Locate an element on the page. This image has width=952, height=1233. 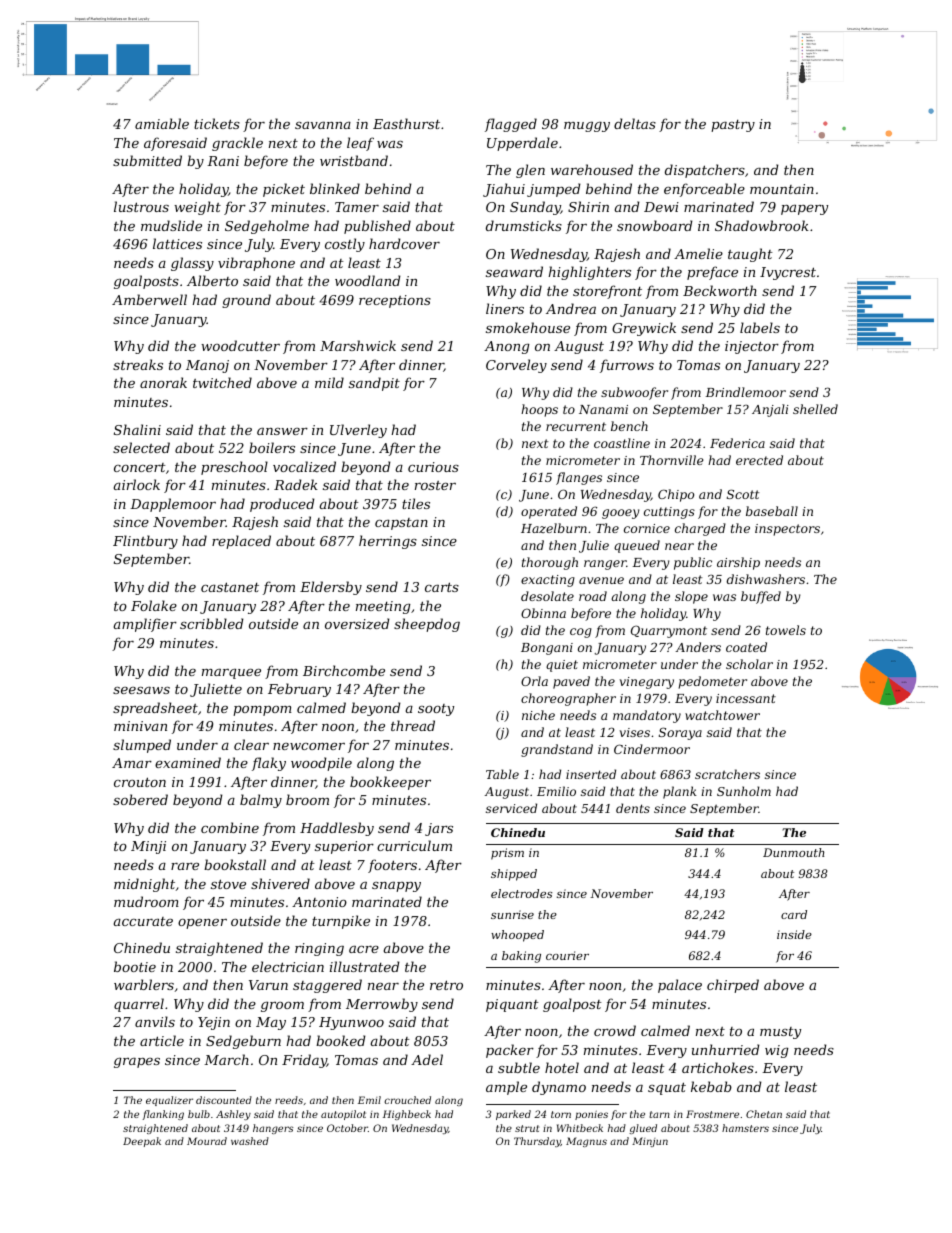
vinegary is located at coordinates (647, 683).
